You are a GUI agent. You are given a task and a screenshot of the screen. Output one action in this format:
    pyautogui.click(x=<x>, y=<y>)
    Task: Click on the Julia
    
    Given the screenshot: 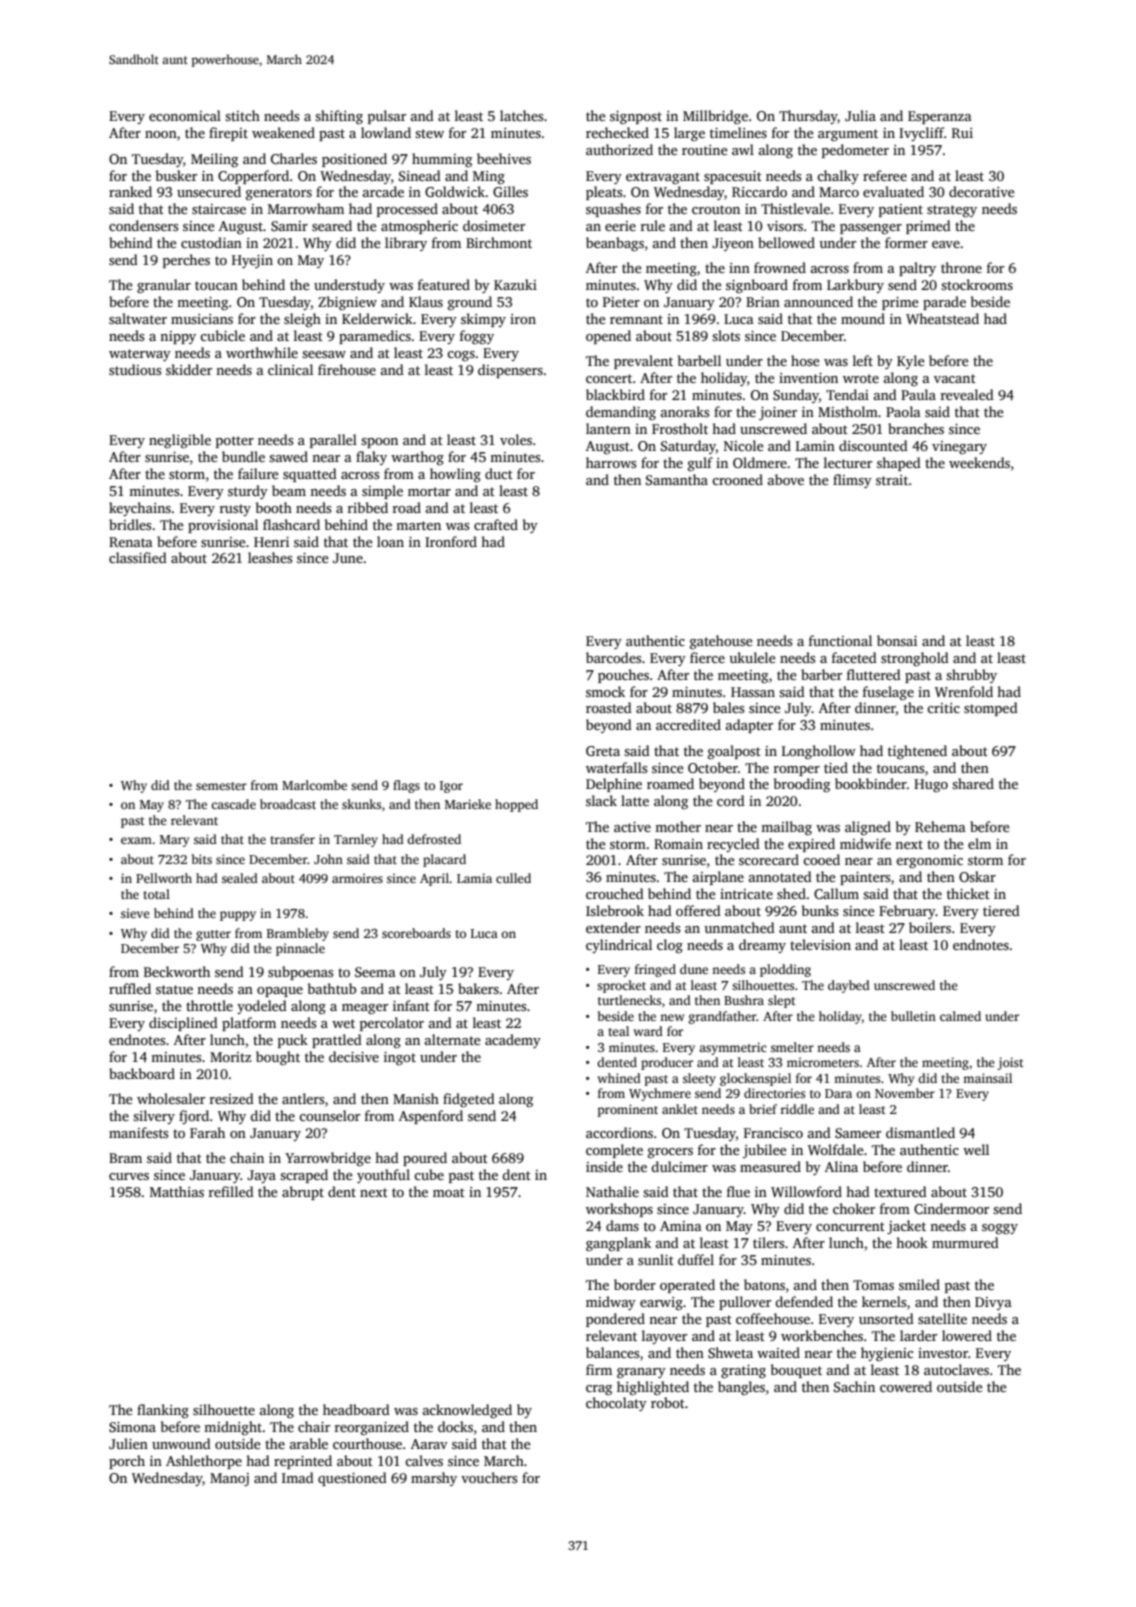 What is the action you would take?
    pyautogui.click(x=860, y=115)
